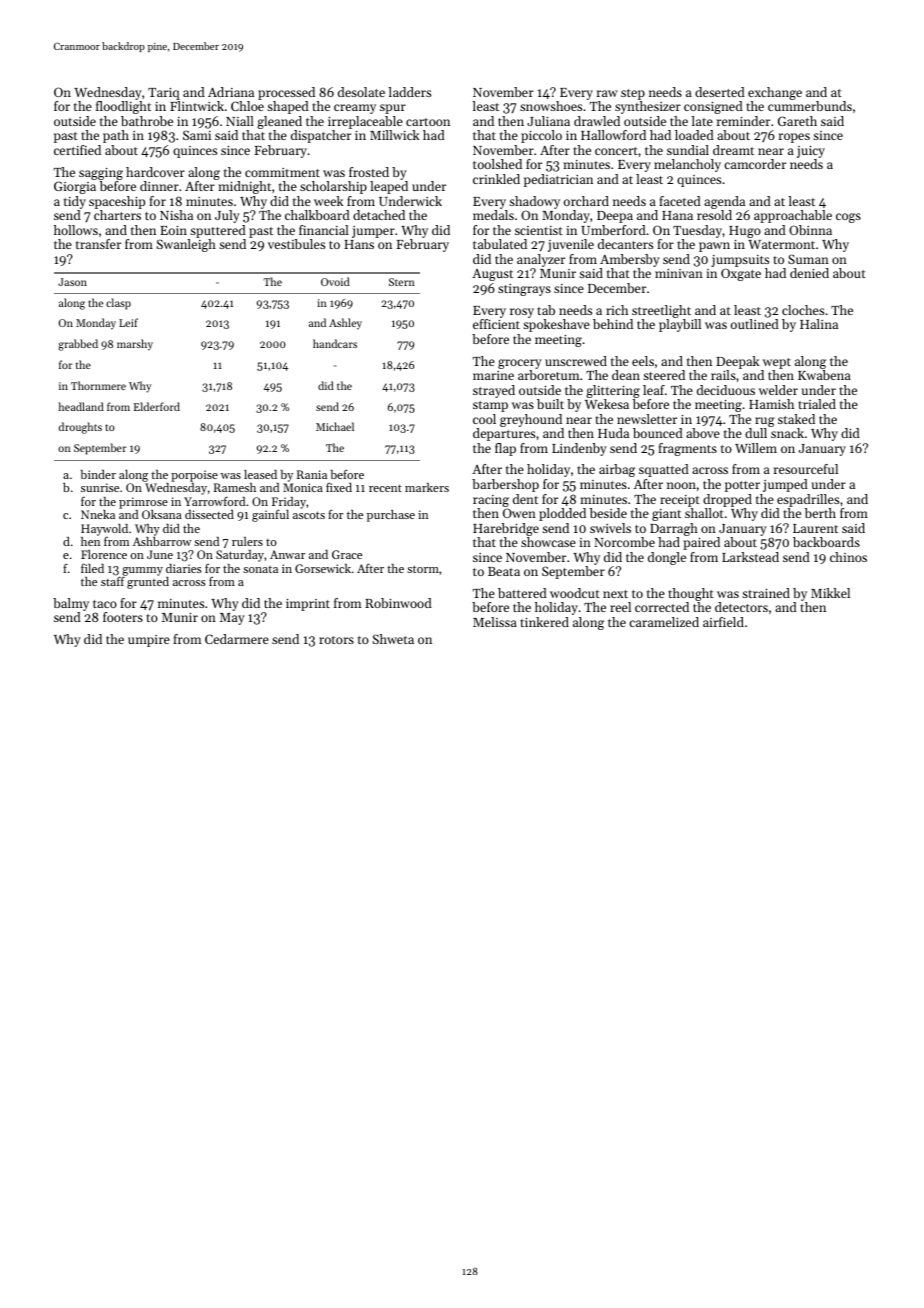 The image size is (924, 1308). Describe the element at coordinates (77, 150) in the image. I see `certified` at that location.
